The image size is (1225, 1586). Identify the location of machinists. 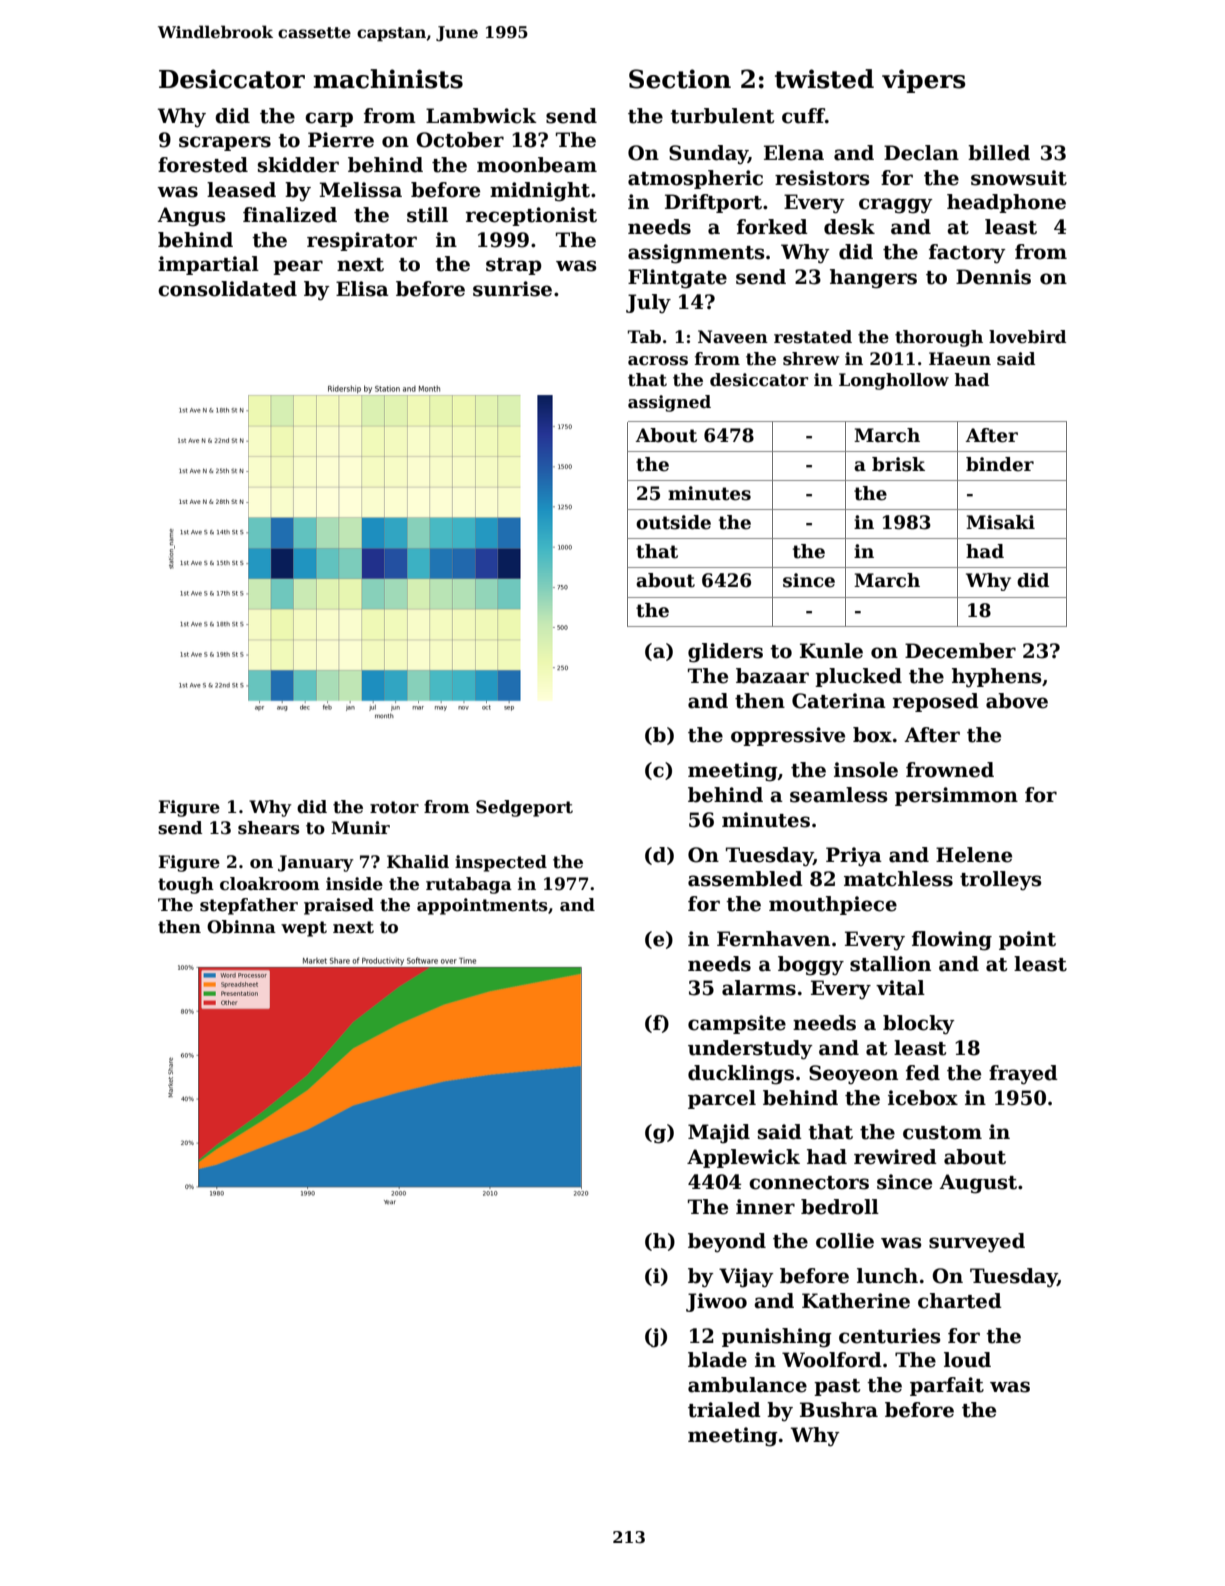
(388, 79).
